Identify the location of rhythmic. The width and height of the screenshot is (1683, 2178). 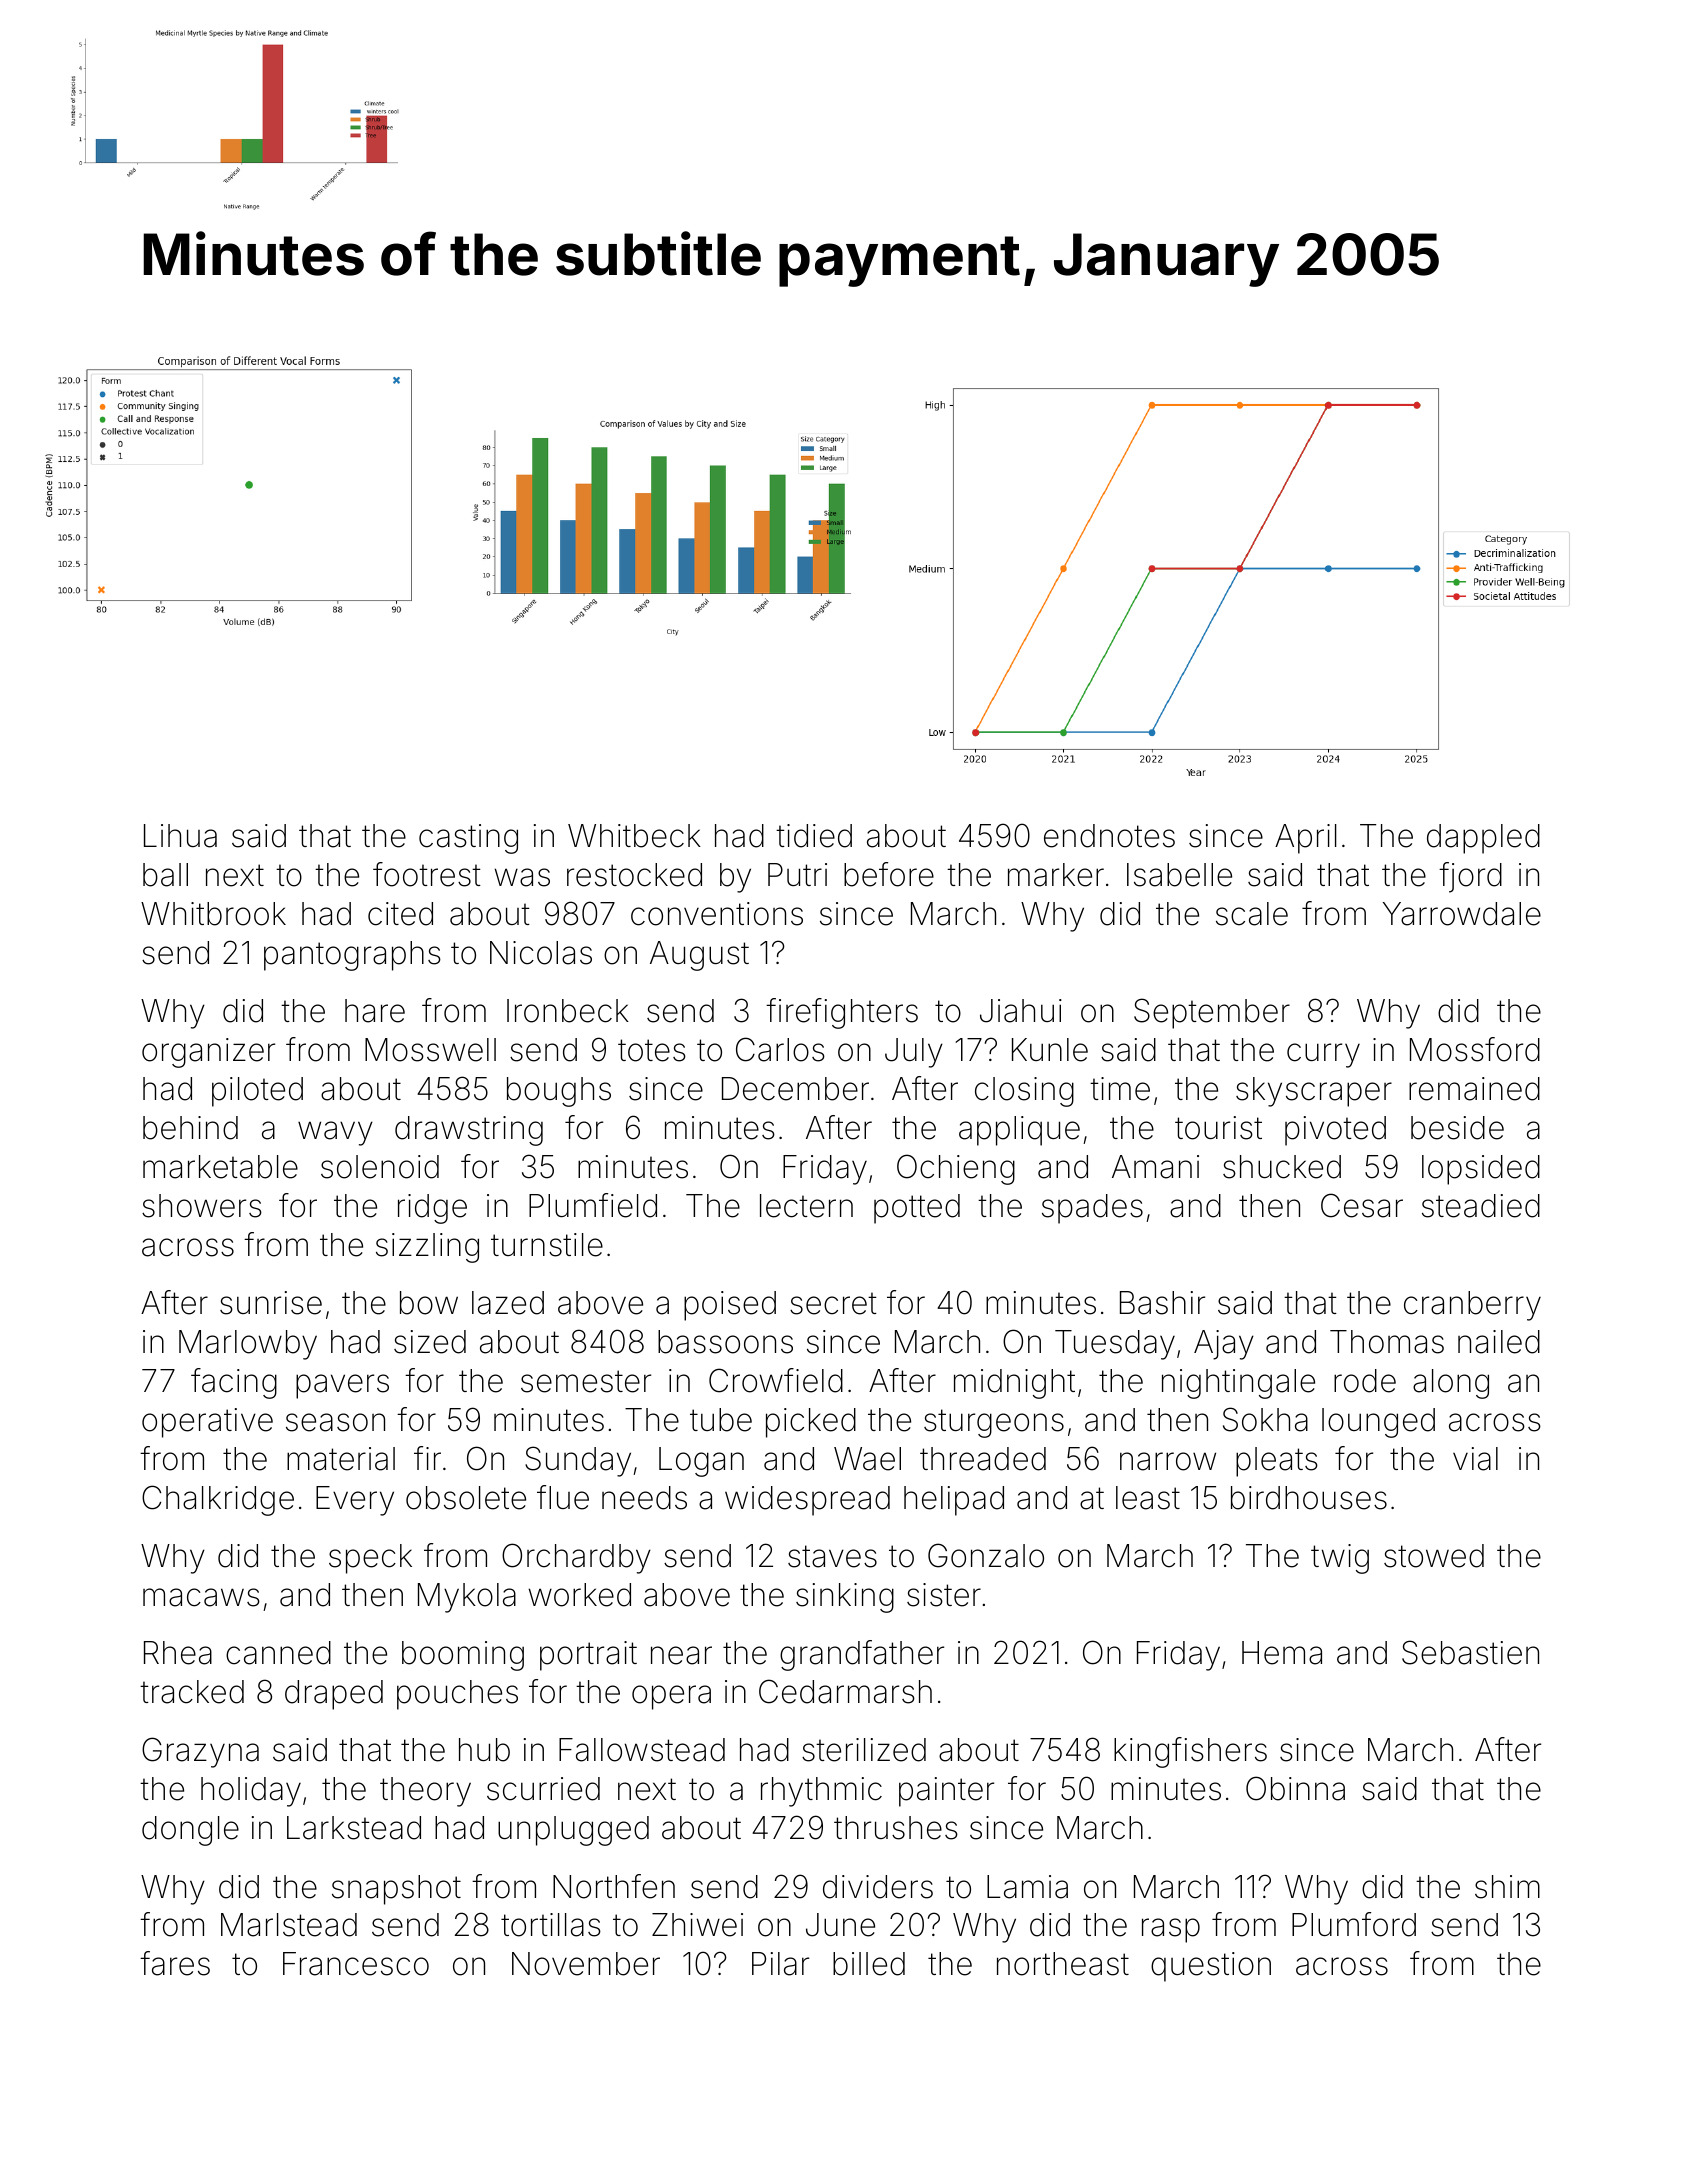
(821, 1792).
